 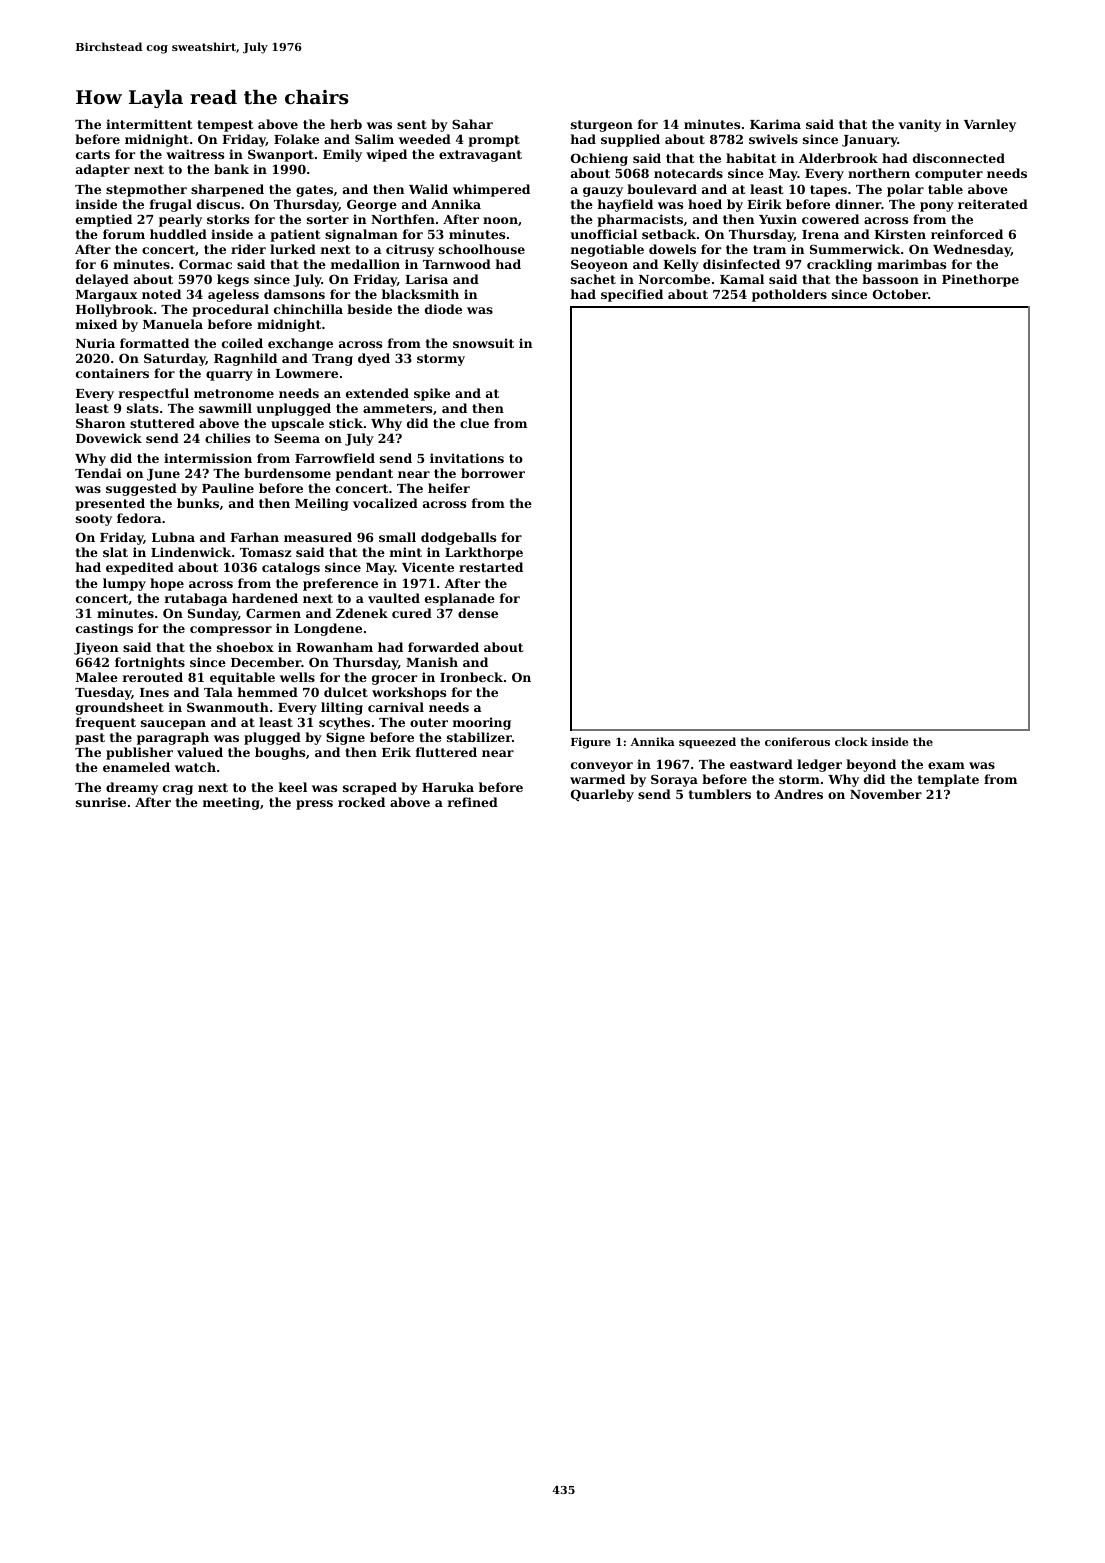 I want to click on hope, so click(x=167, y=584).
